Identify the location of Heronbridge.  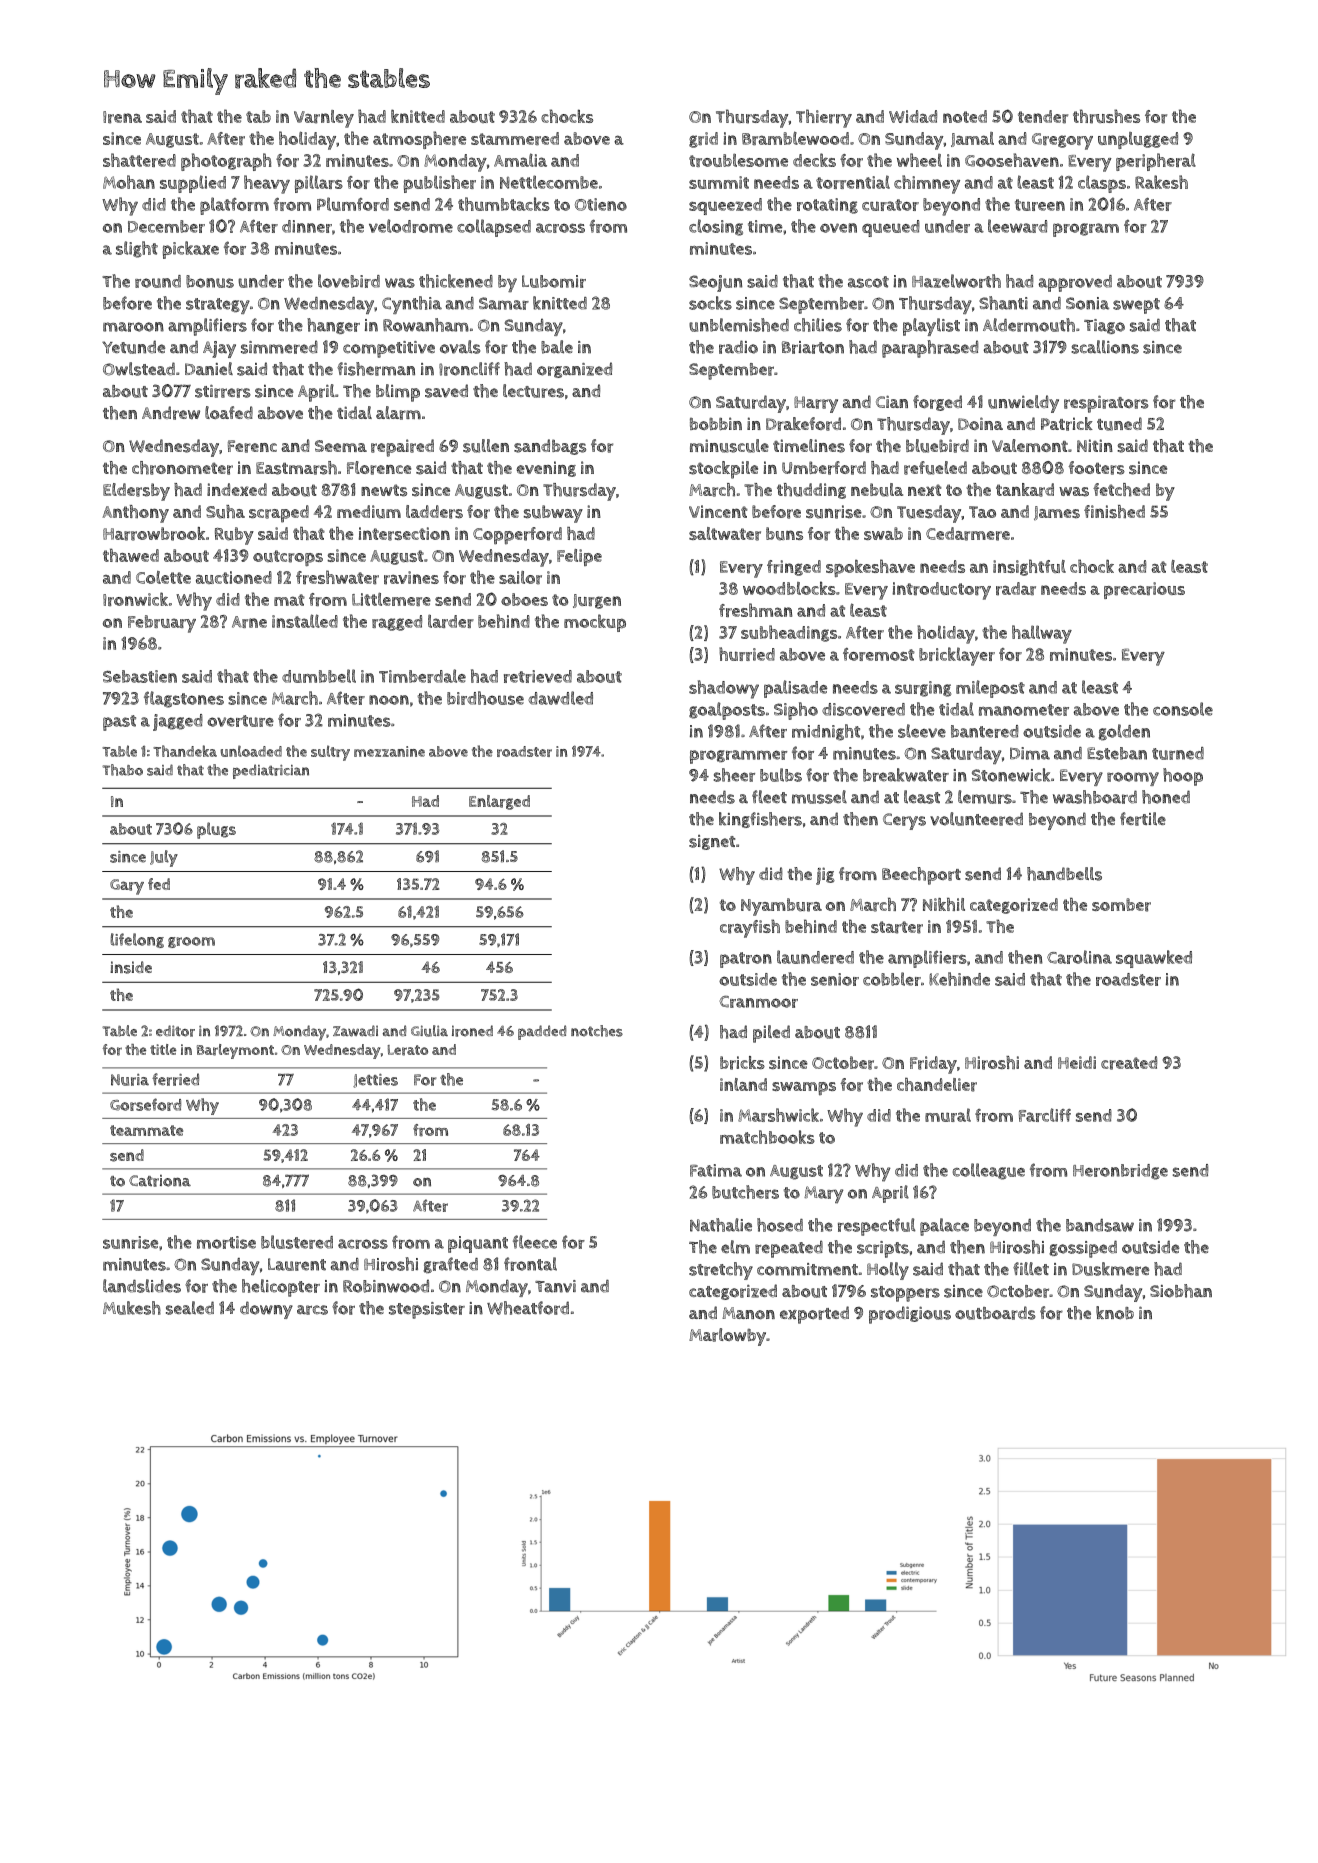
(1120, 1172).
